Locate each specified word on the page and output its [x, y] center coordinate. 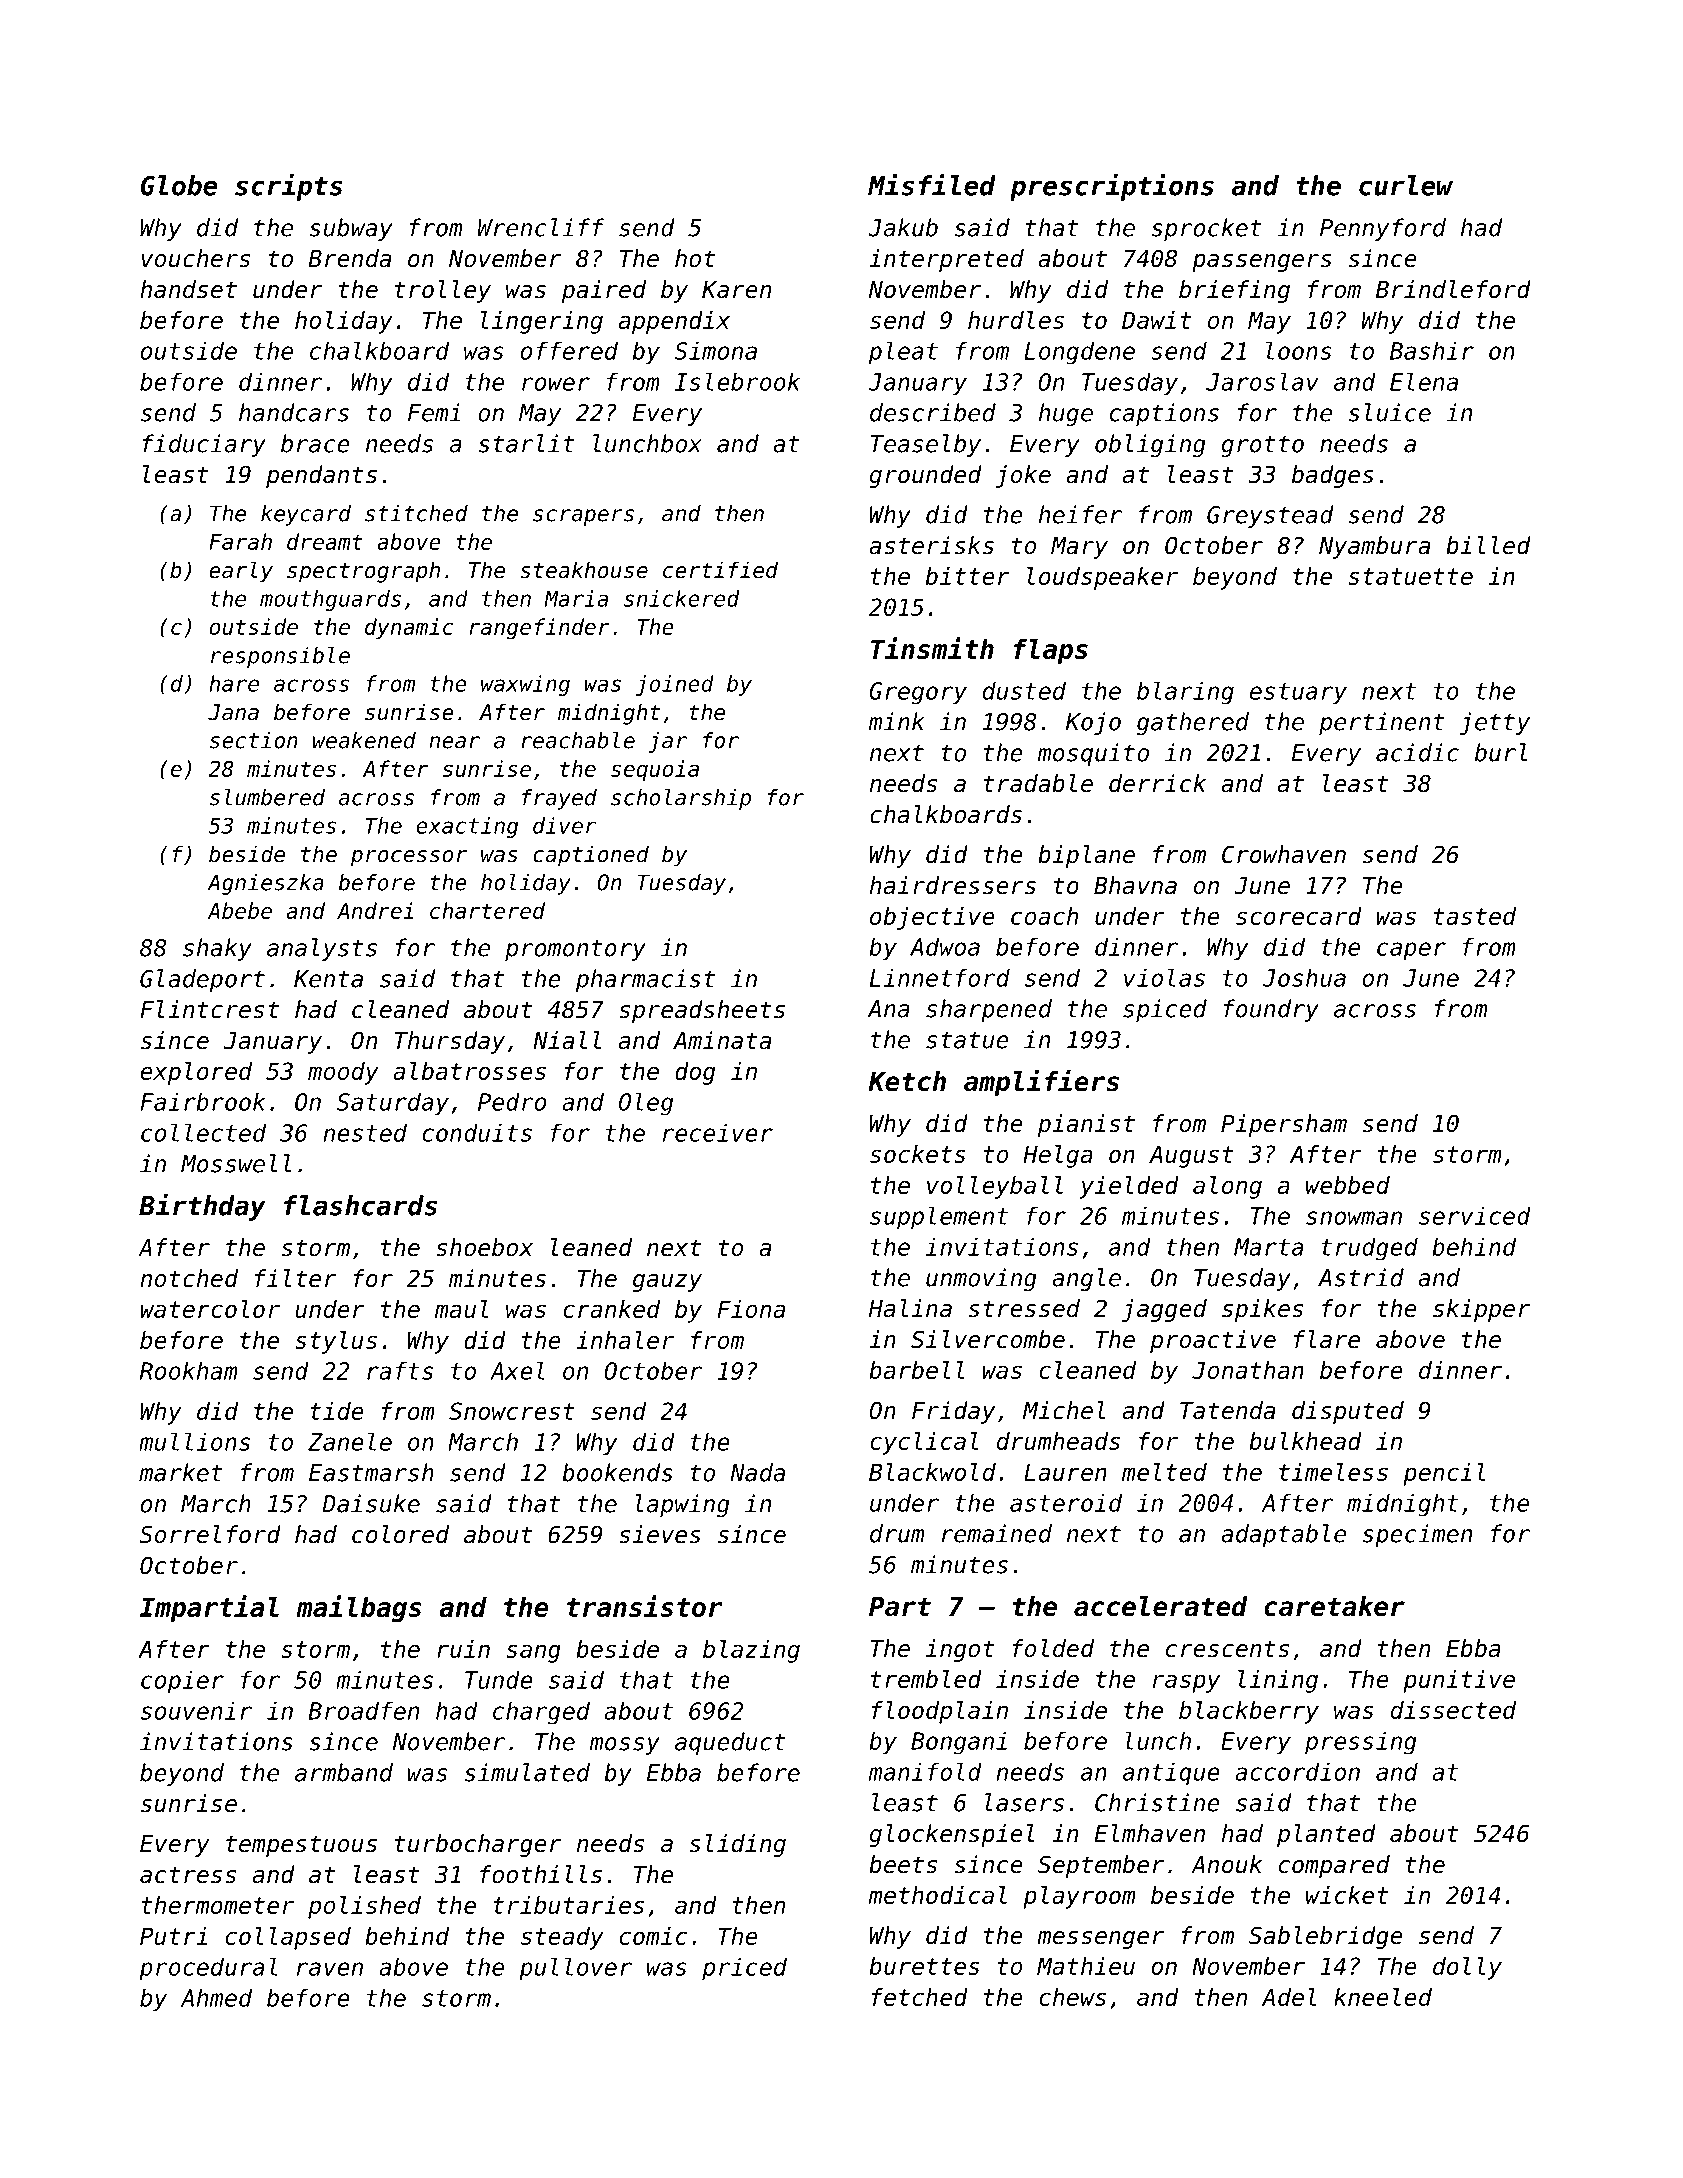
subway [351, 229]
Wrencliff [541, 227]
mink [896, 721]
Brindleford [1453, 289]
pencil [1444, 1474]
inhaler [625, 1340]
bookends [617, 1472]
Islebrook [737, 381]
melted [1164, 1472]
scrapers [583, 517]
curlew [1406, 185]
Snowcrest [512, 1411]
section [254, 740]
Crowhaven [1284, 854]
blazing [751, 1651]
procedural [208, 1969]
